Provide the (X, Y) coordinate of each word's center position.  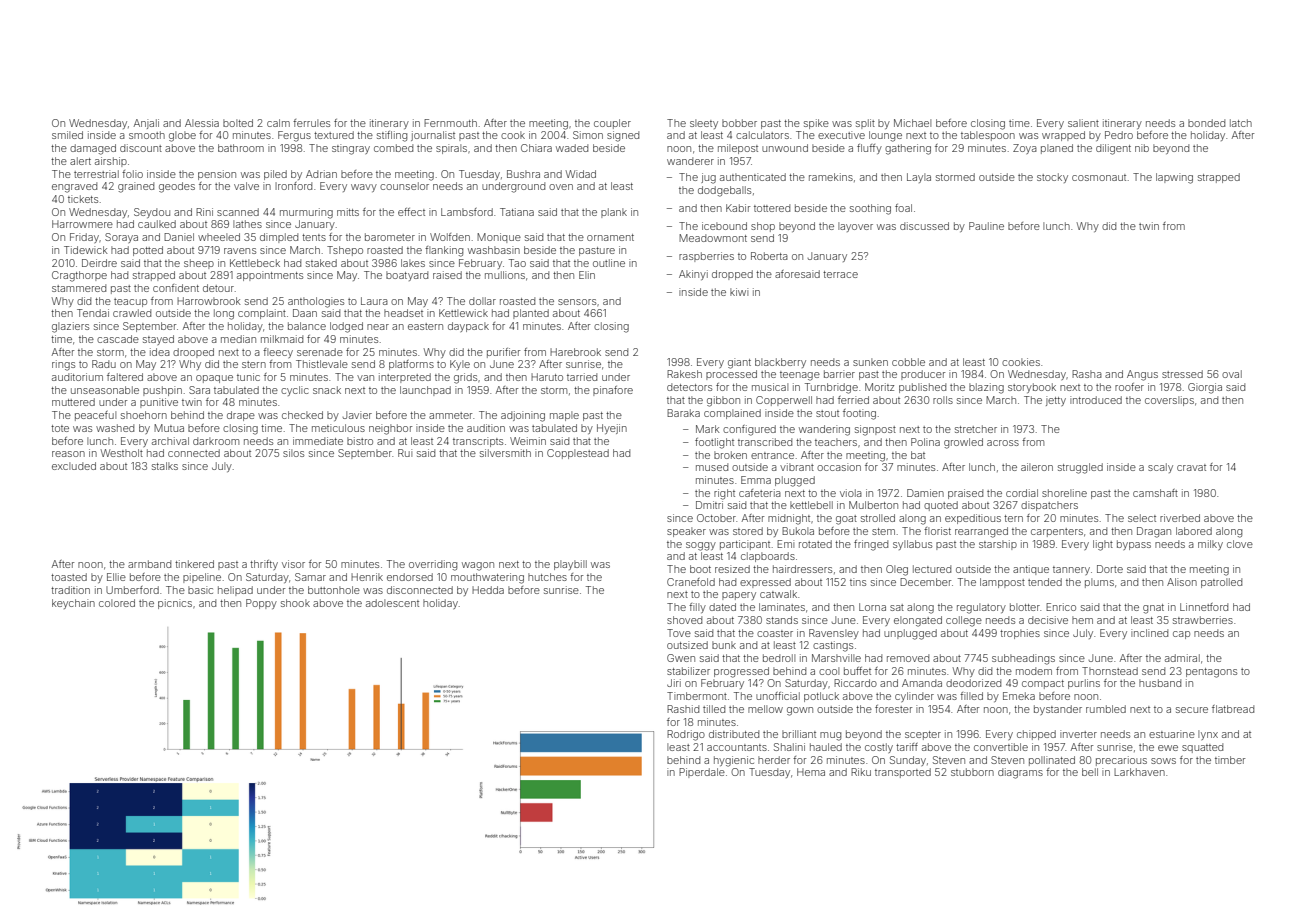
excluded (74, 466)
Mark (708, 429)
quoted (941, 506)
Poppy (261, 604)
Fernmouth (450, 123)
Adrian (321, 174)
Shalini (789, 747)
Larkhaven (1139, 772)
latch (1241, 123)
